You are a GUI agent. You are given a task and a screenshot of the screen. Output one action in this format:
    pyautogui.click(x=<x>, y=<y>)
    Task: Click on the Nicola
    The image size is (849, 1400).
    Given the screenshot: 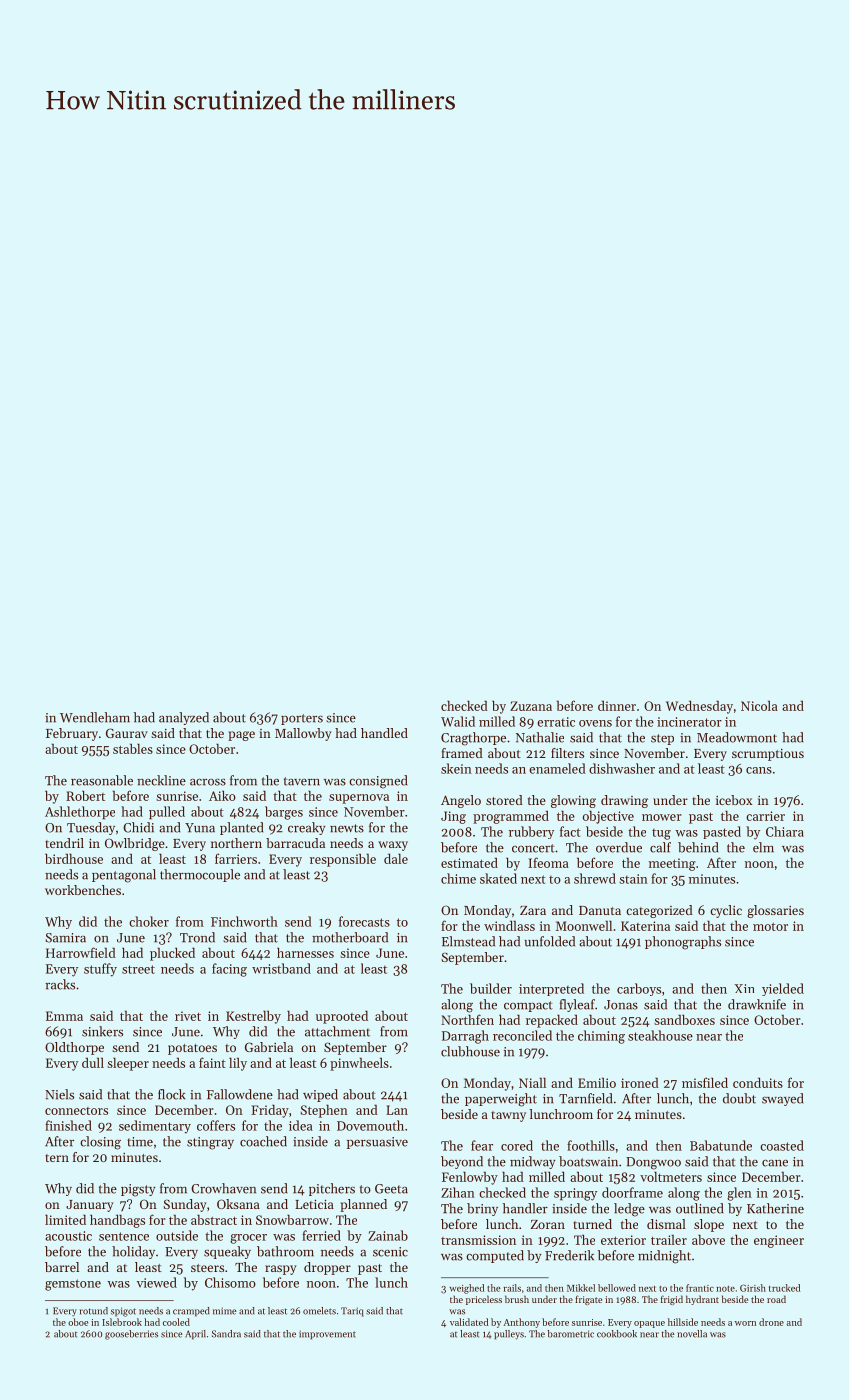 What is the action you would take?
    pyautogui.click(x=759, y=705)
